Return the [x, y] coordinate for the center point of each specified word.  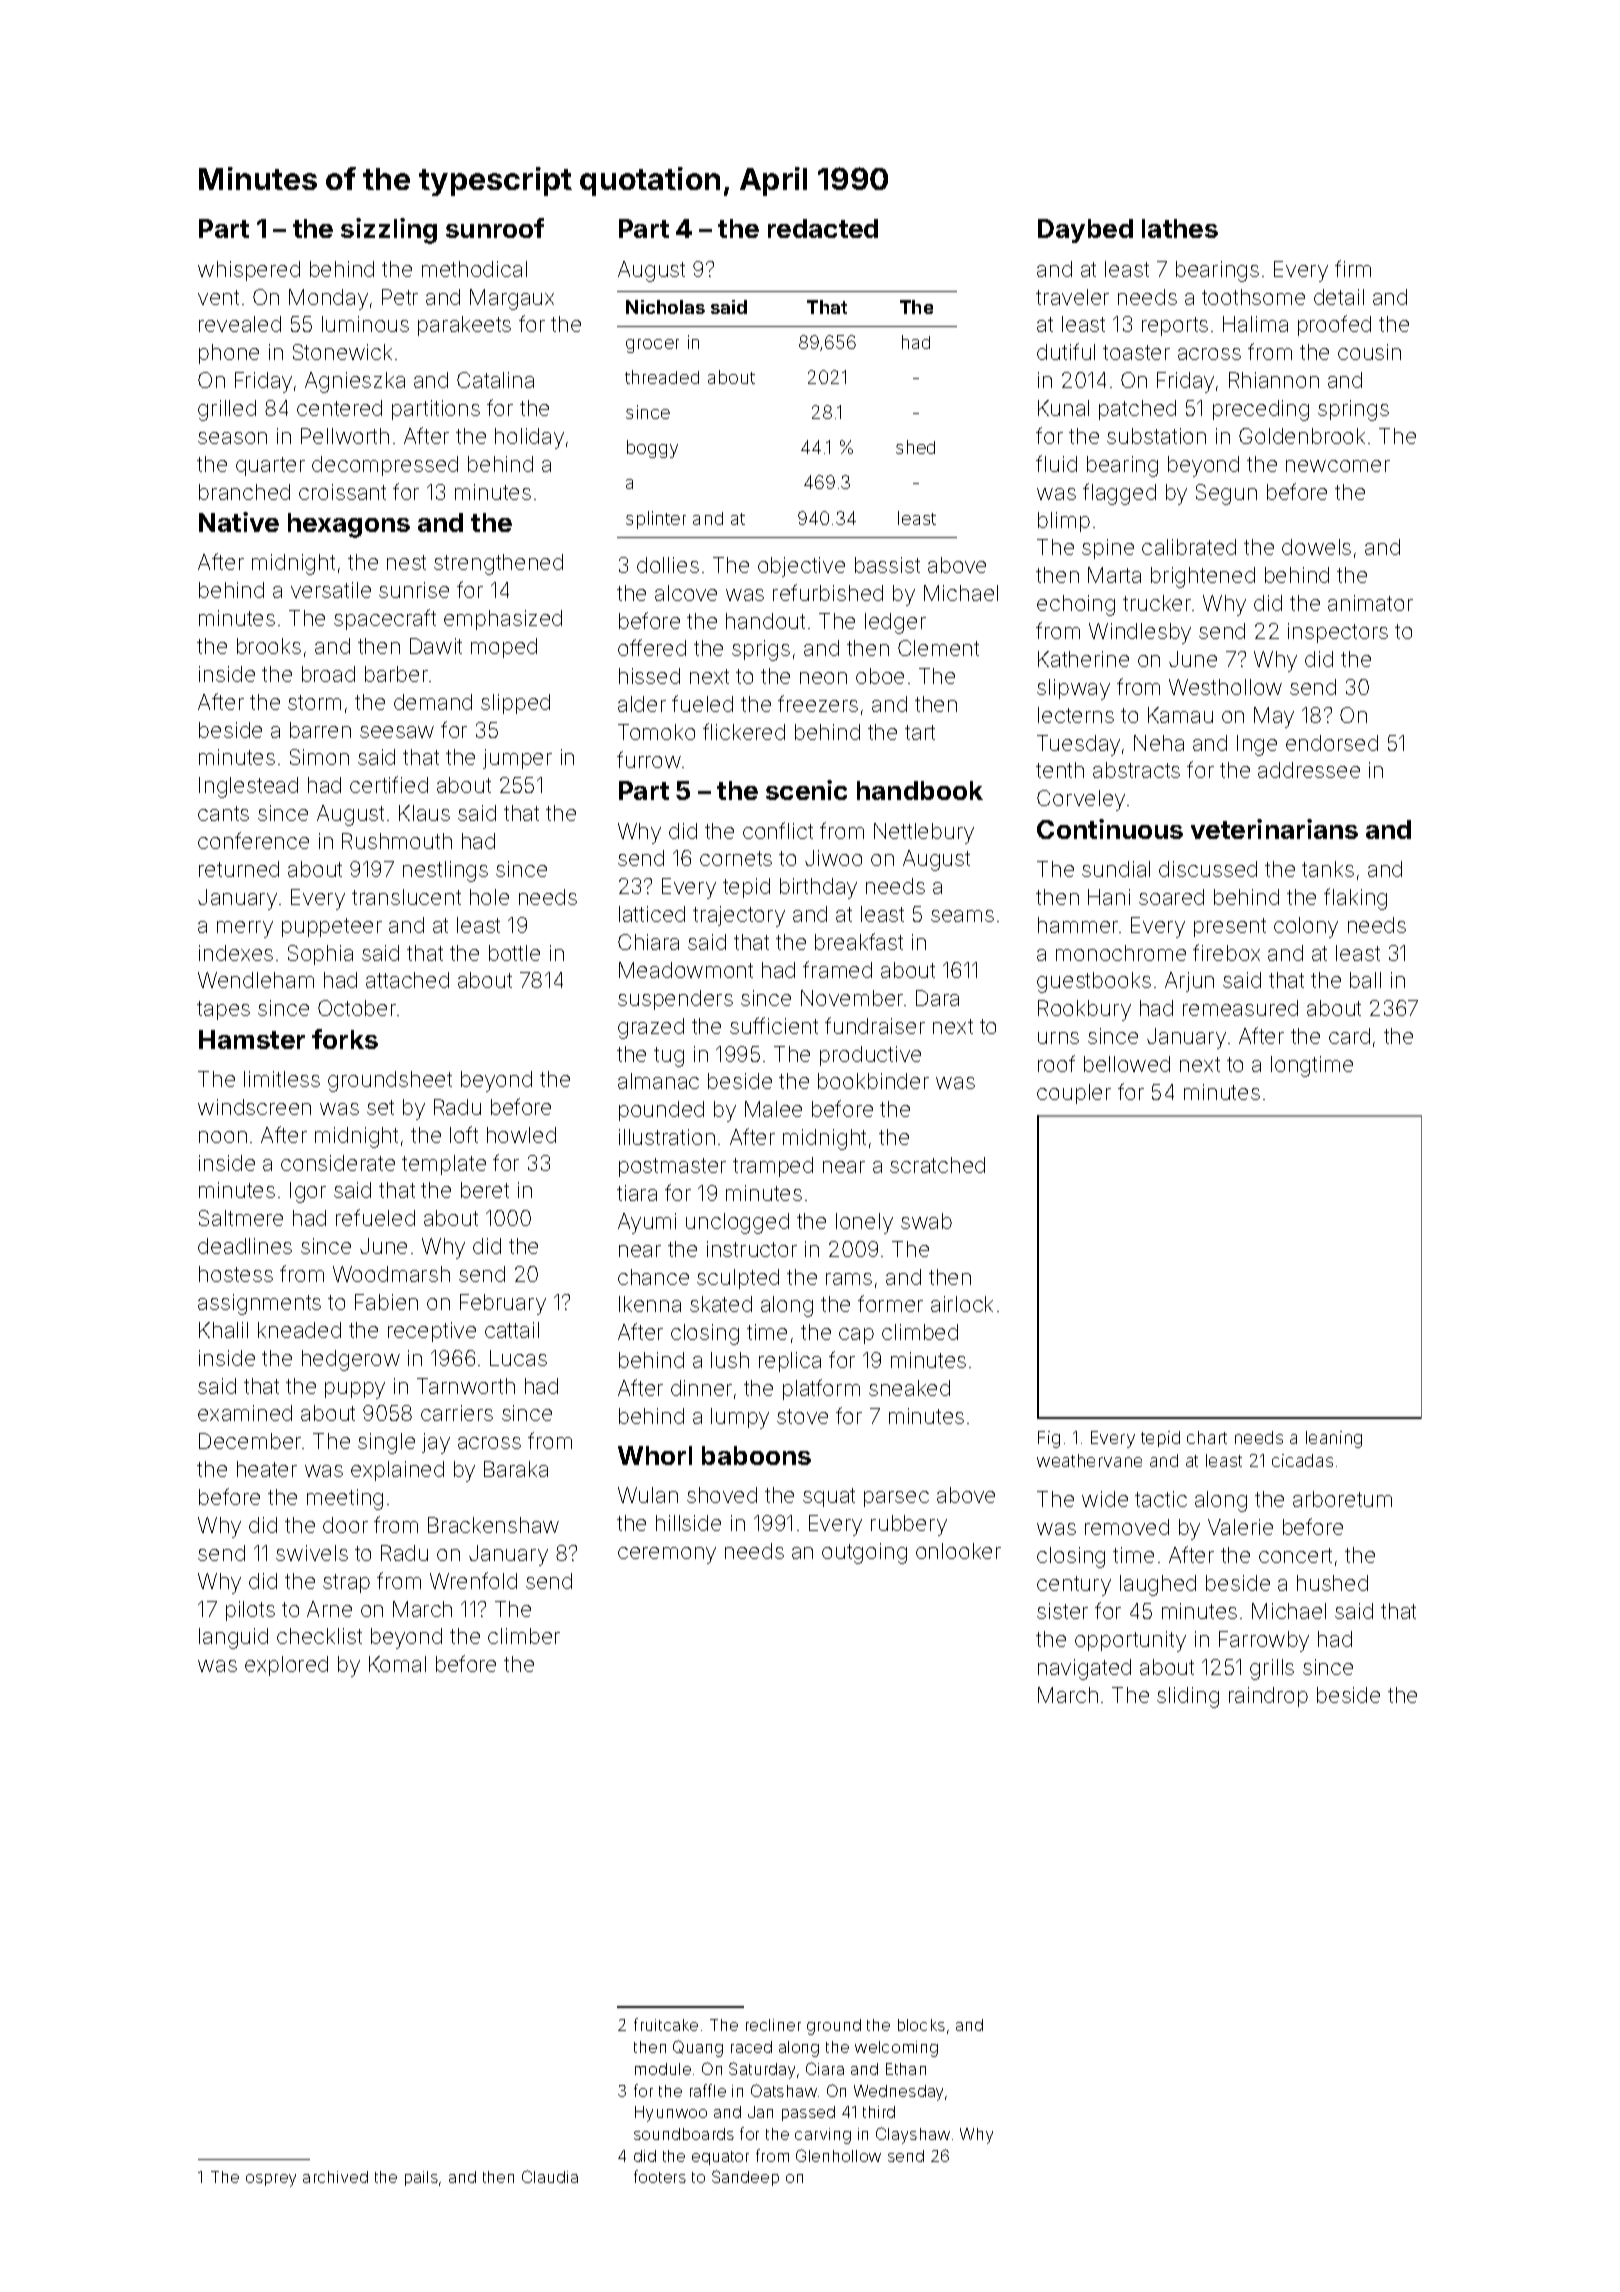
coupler [1074, 1094]
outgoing [864, 1553]
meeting [345, 1499]
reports [1175, 326]
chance [653, 1277]
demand [433, 702]
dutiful [1066, 351]
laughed [1158, 1585]
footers [660, 2176]
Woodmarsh [391, 1274]
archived [335, 2177]
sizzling [389, 231]
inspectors [1338, 633]
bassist [887, 565]
